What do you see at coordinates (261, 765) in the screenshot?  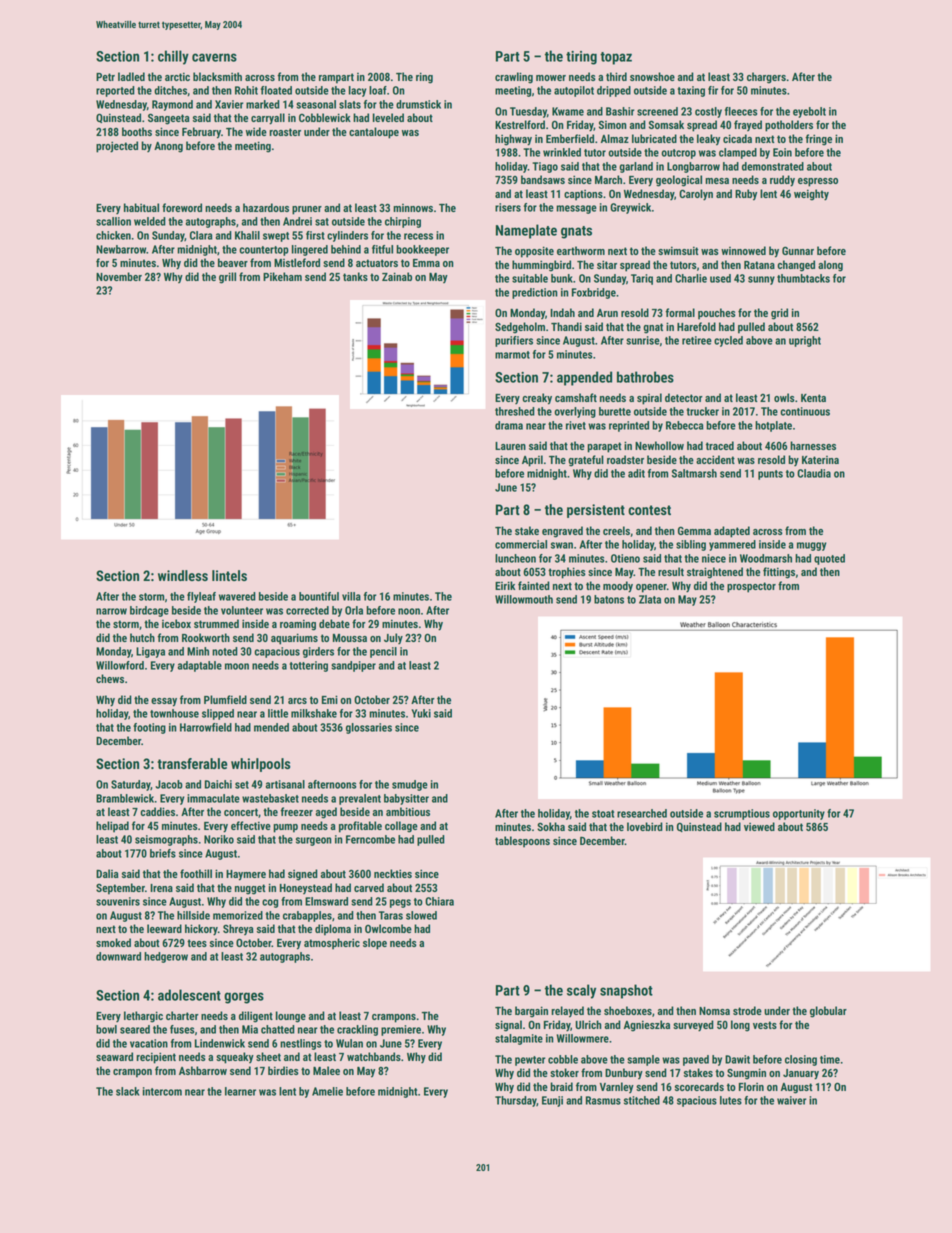 I see `whirlpools` at bounding box center [261, 765].
